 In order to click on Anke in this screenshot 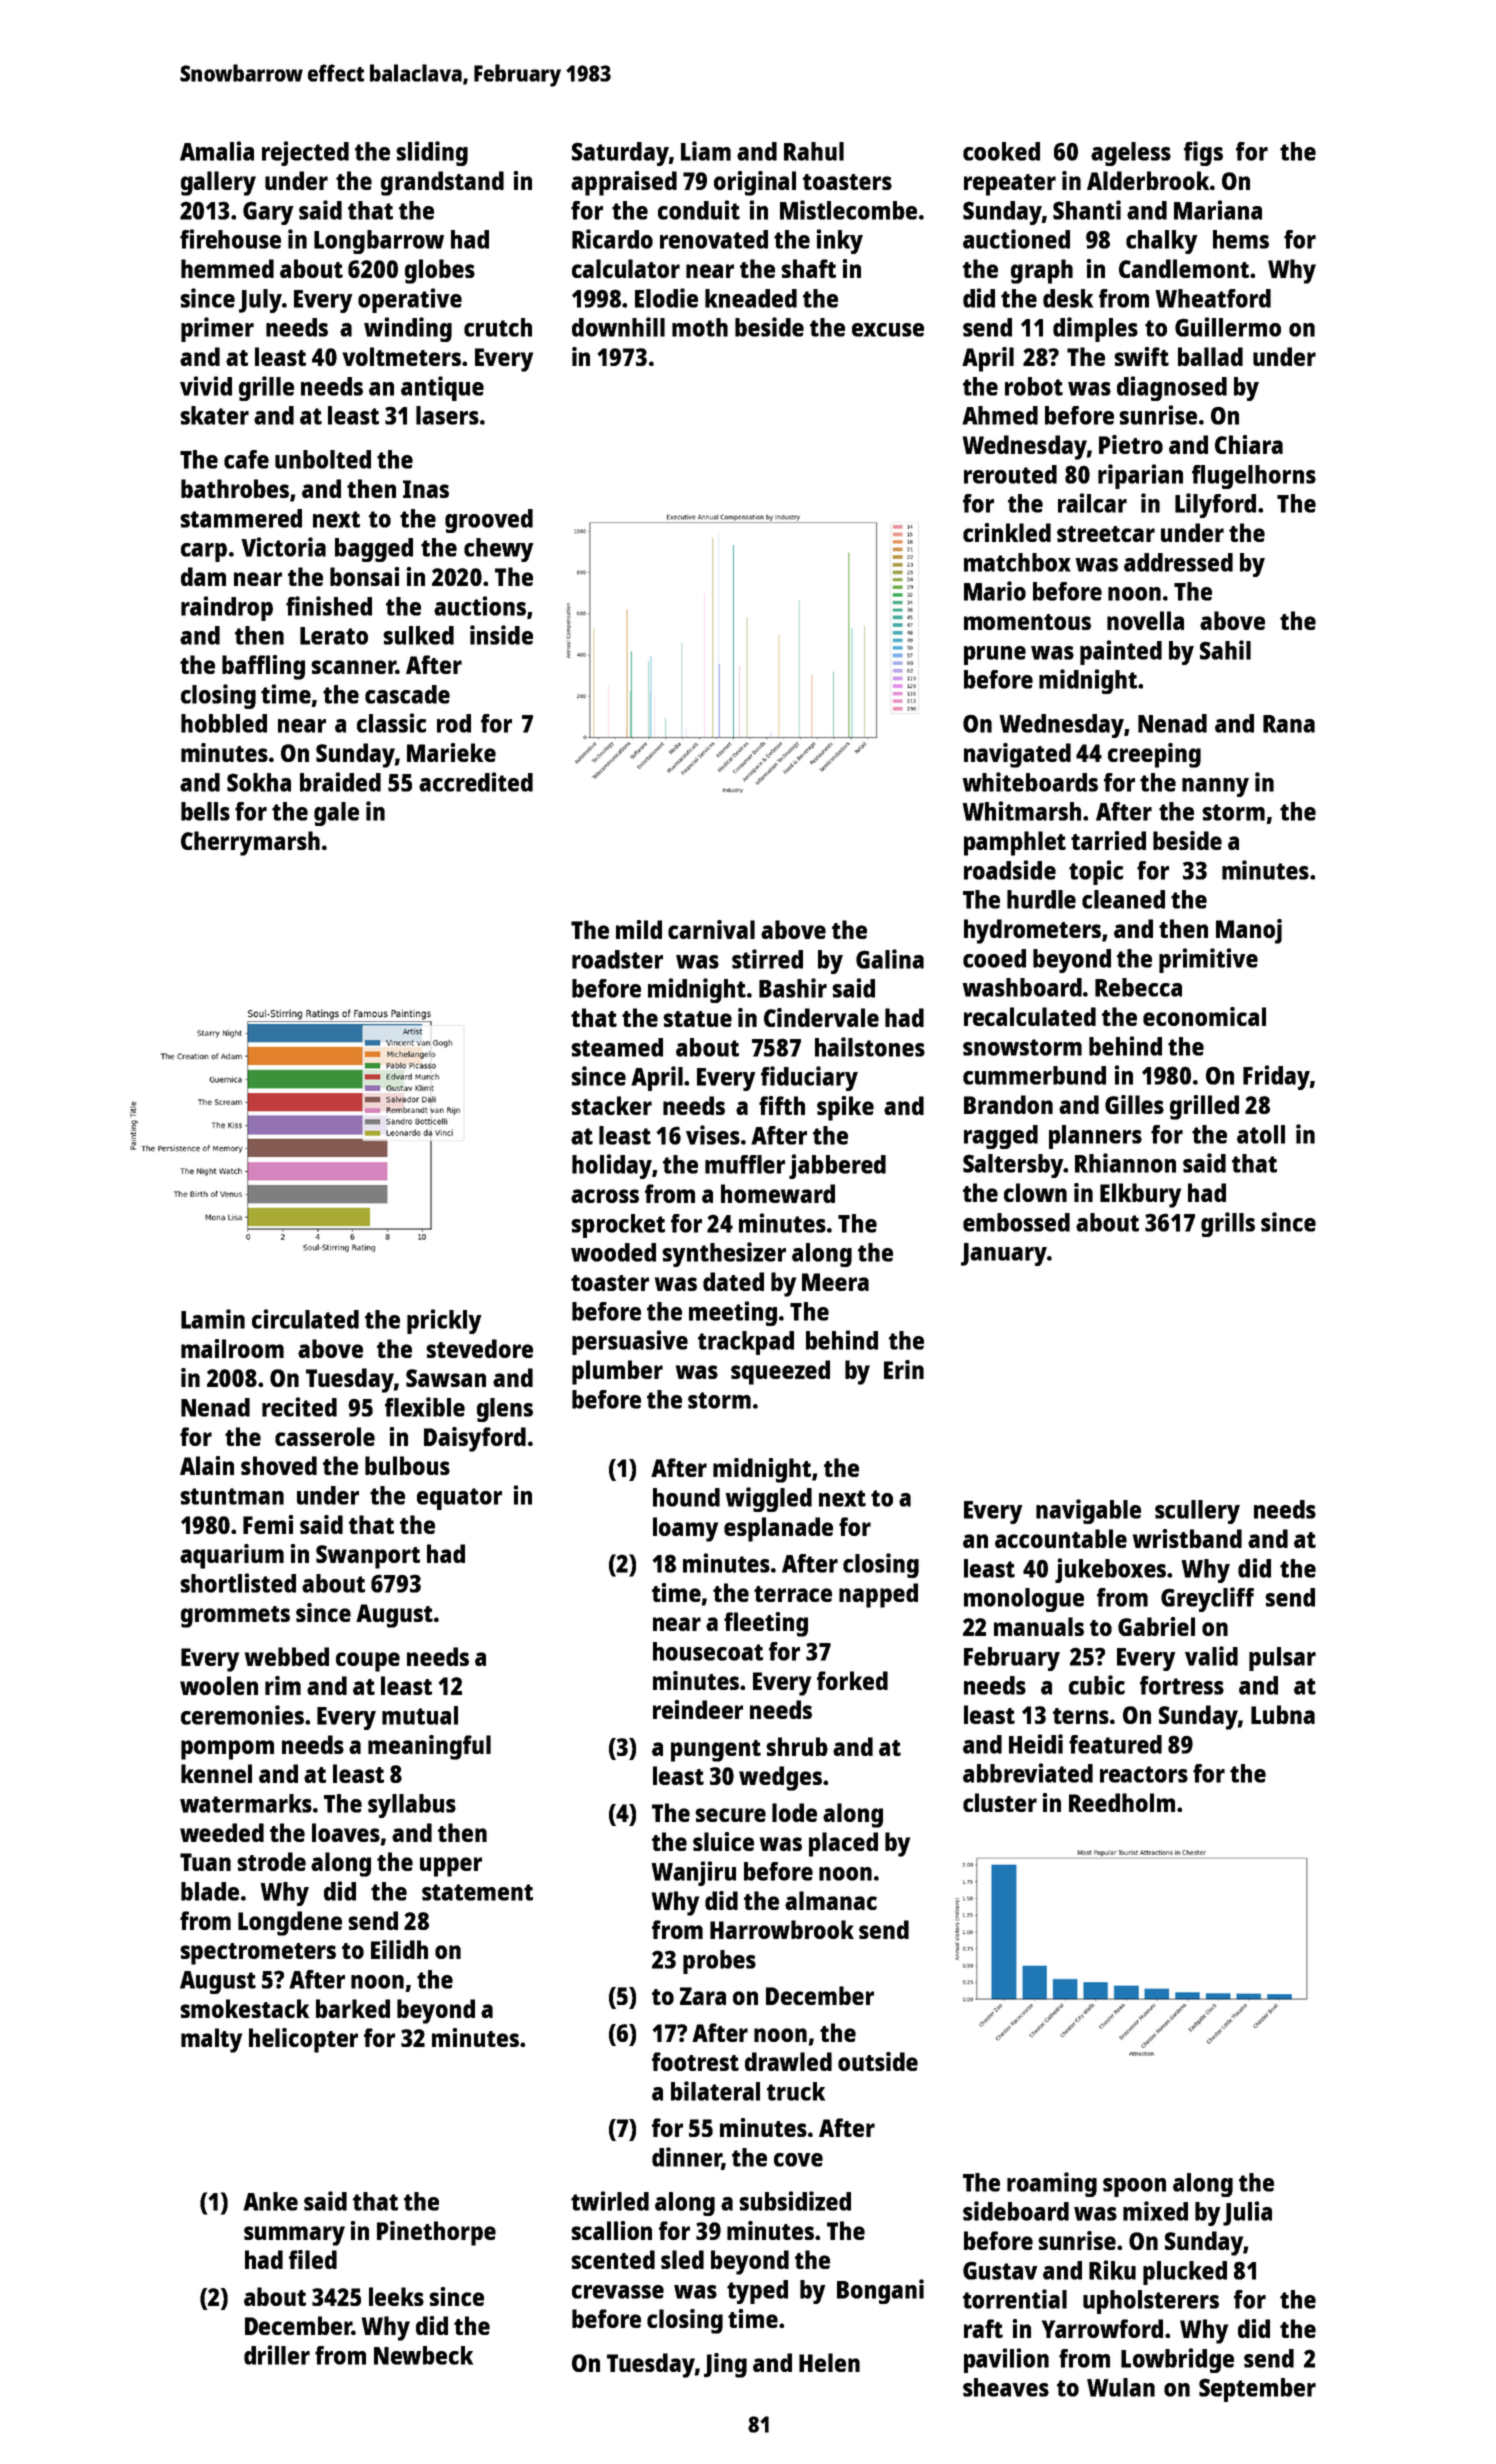, I will do `click(270, 2201)`.
